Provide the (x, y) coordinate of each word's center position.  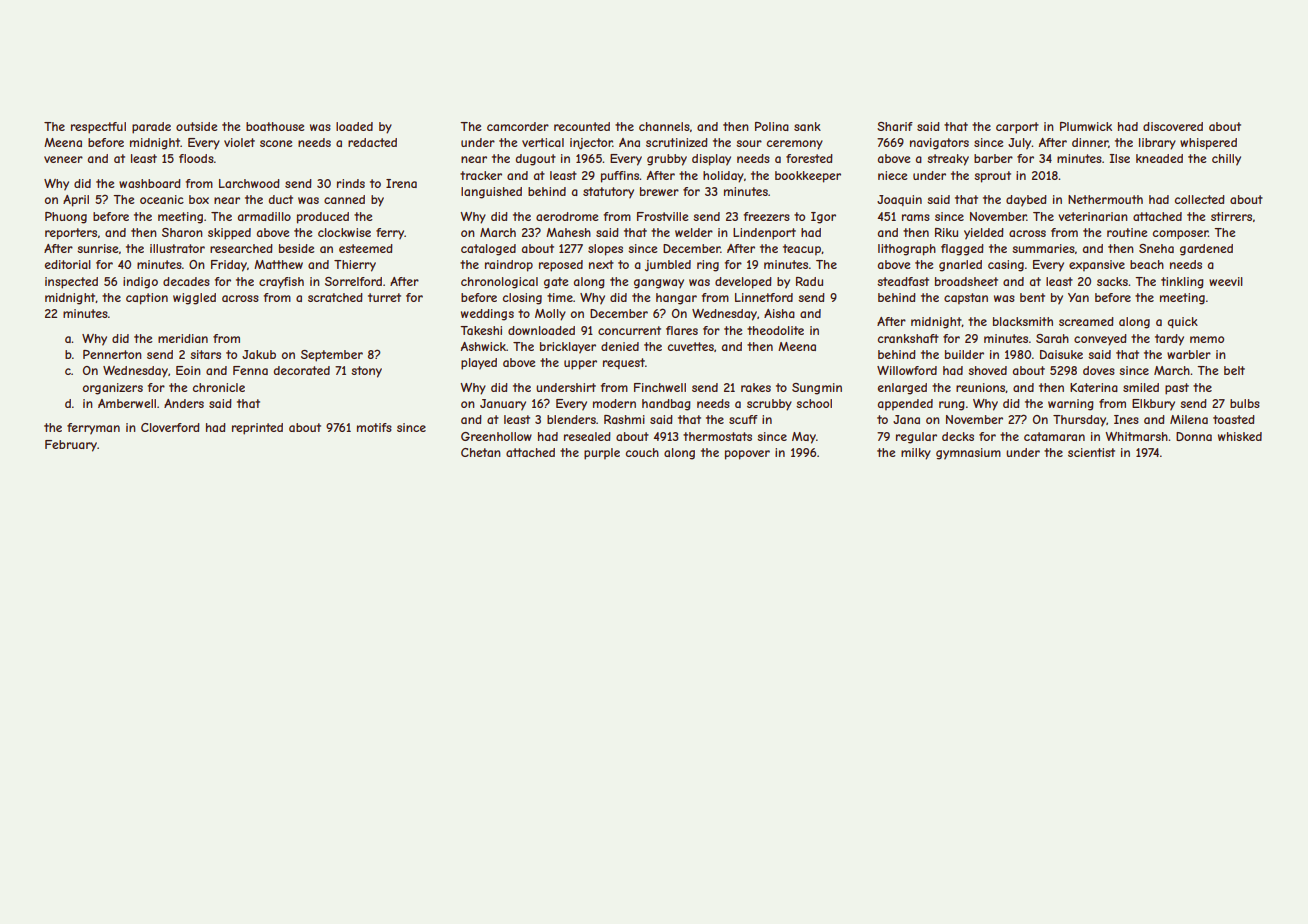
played (479, 364)
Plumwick (1086, 126)
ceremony (795, 145)
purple (602, 454)
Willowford (907, 370)
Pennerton (112, 354)
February (71, 446)
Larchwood (249, 183)
